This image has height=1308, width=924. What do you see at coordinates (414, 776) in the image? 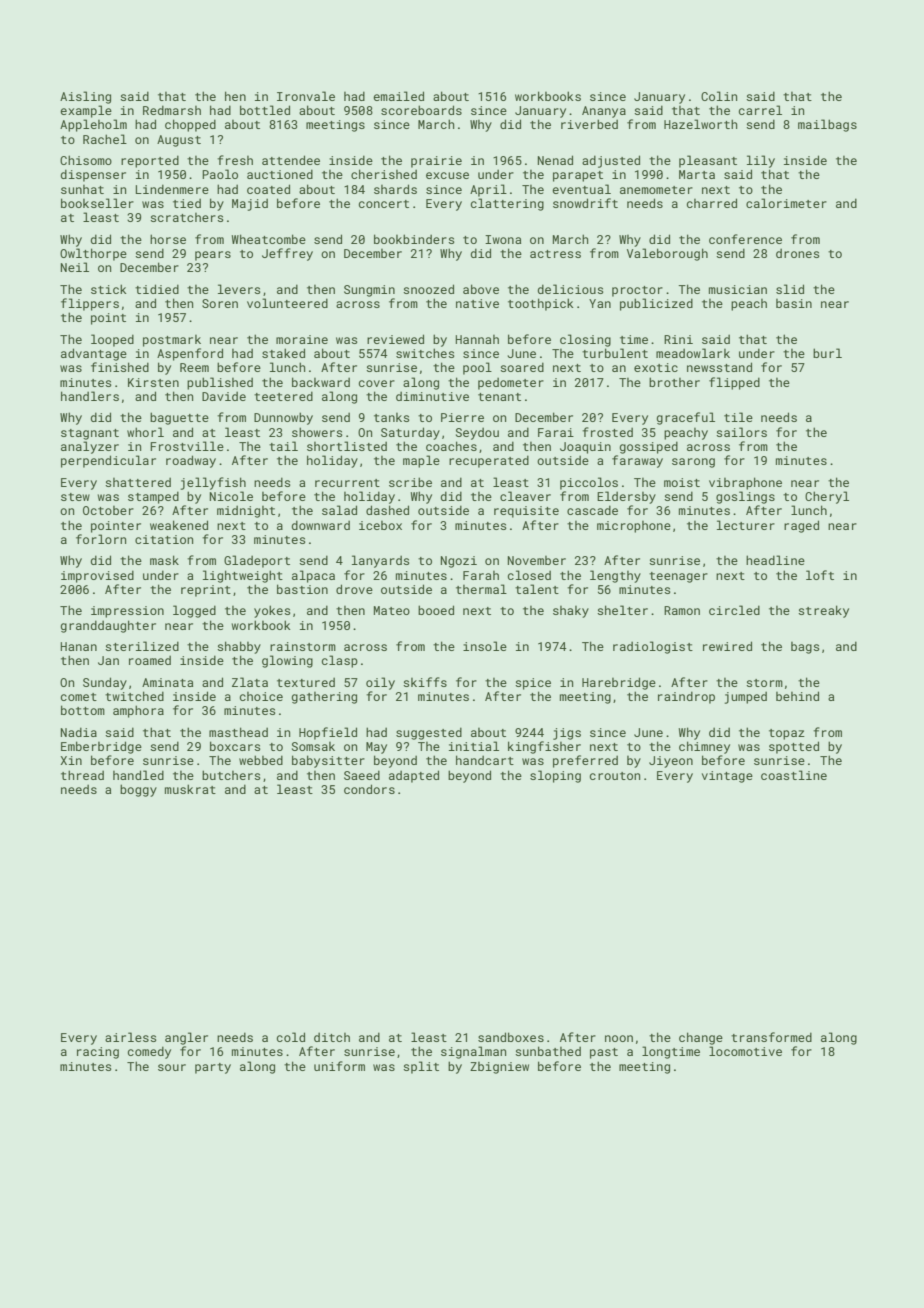
I see `adapted` at bounding box center [414, 776].
